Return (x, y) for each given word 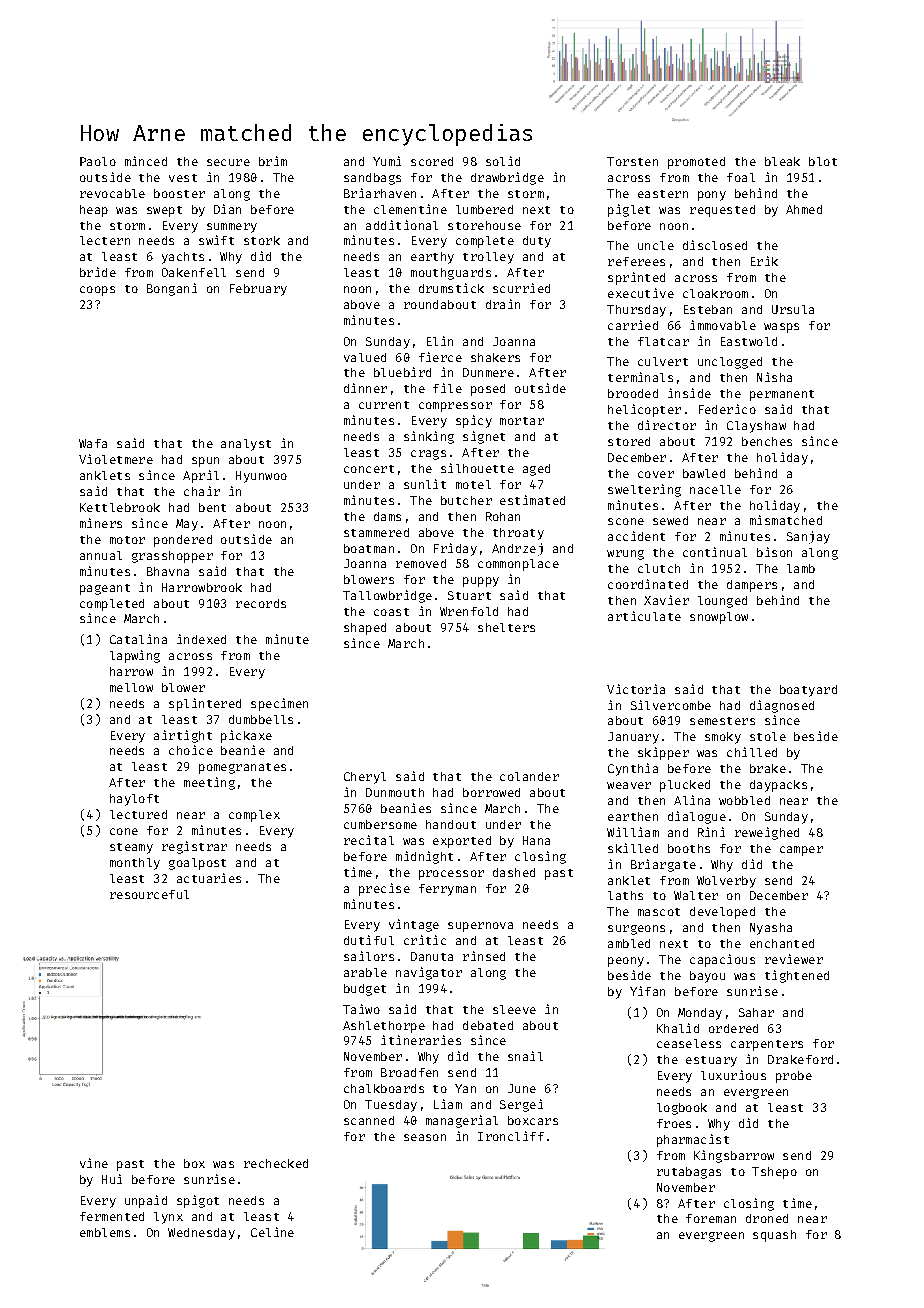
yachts (183, 258)
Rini (711, 832)
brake (768, 768)
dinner (365, 388)
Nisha (774, 377)
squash (774, 1236)
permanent (782, 395)
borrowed (491, 792)
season (425, 1137)
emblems (105, 1232)
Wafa (93, 443)
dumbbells (261, 719)
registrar (194, 847)
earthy (432, 258)
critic (425, 940)
